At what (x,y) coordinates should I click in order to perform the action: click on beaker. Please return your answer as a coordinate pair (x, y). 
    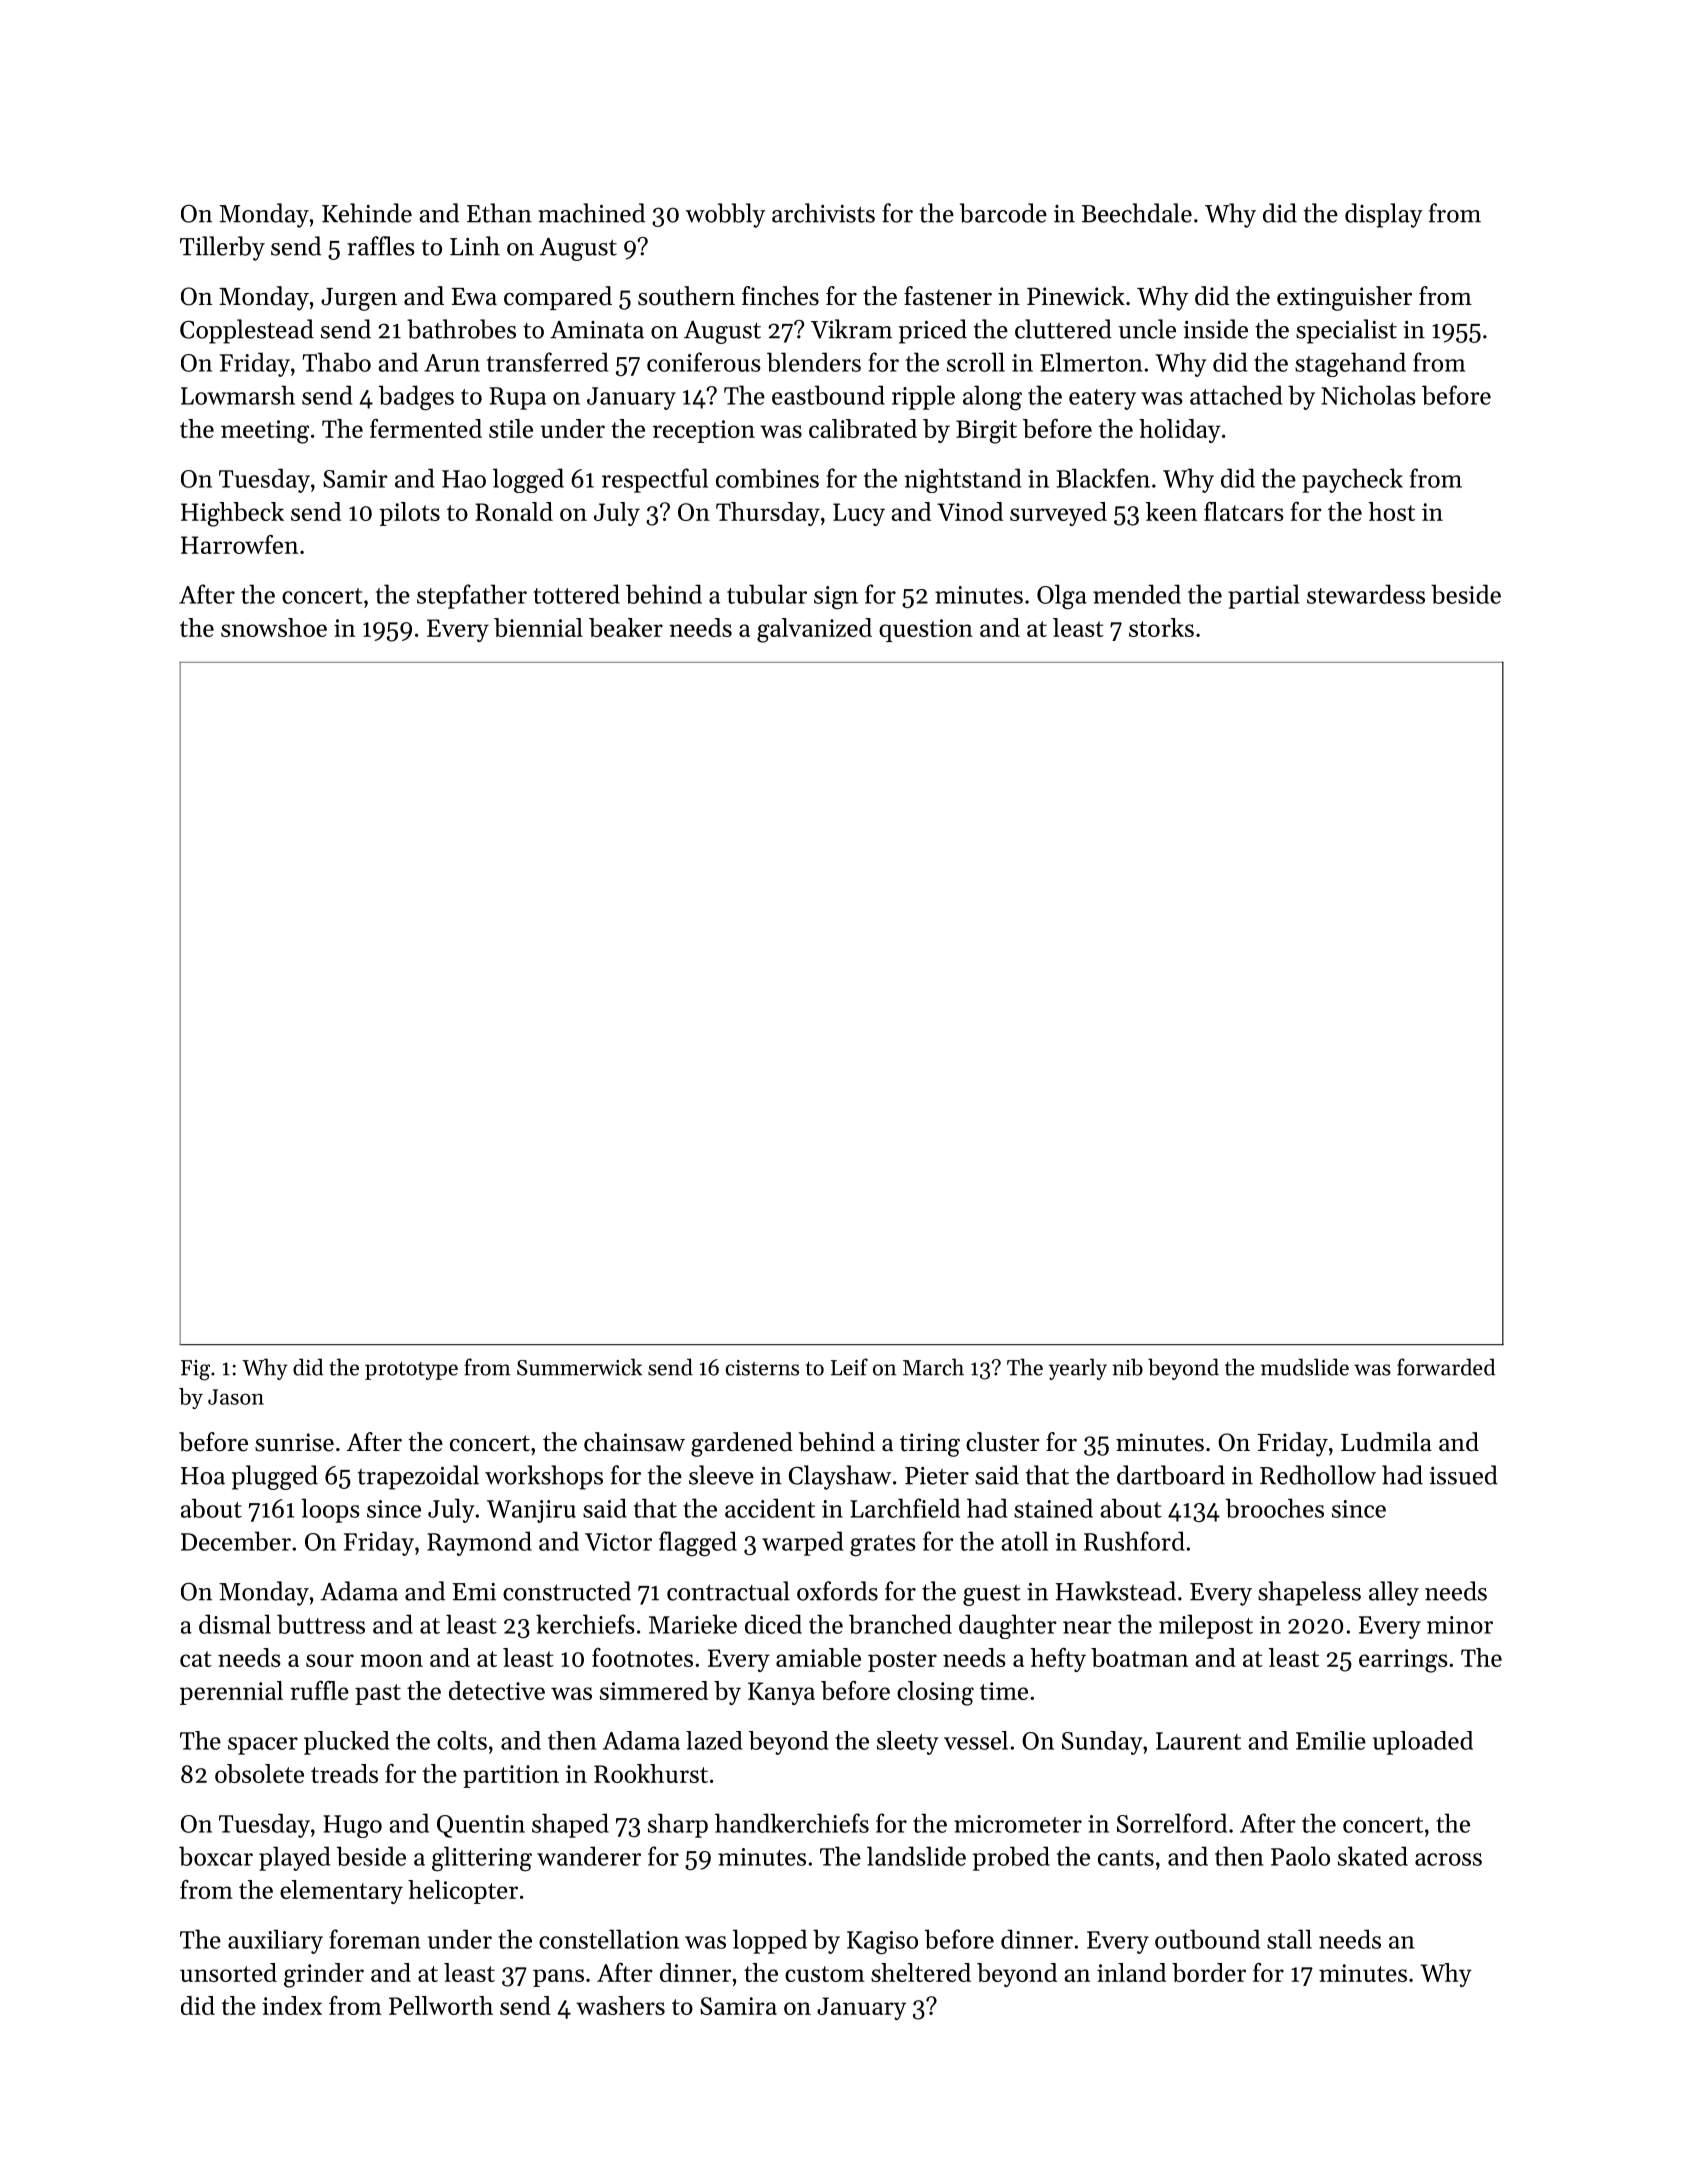
    Looking at the image, I should click on (626, 627).
